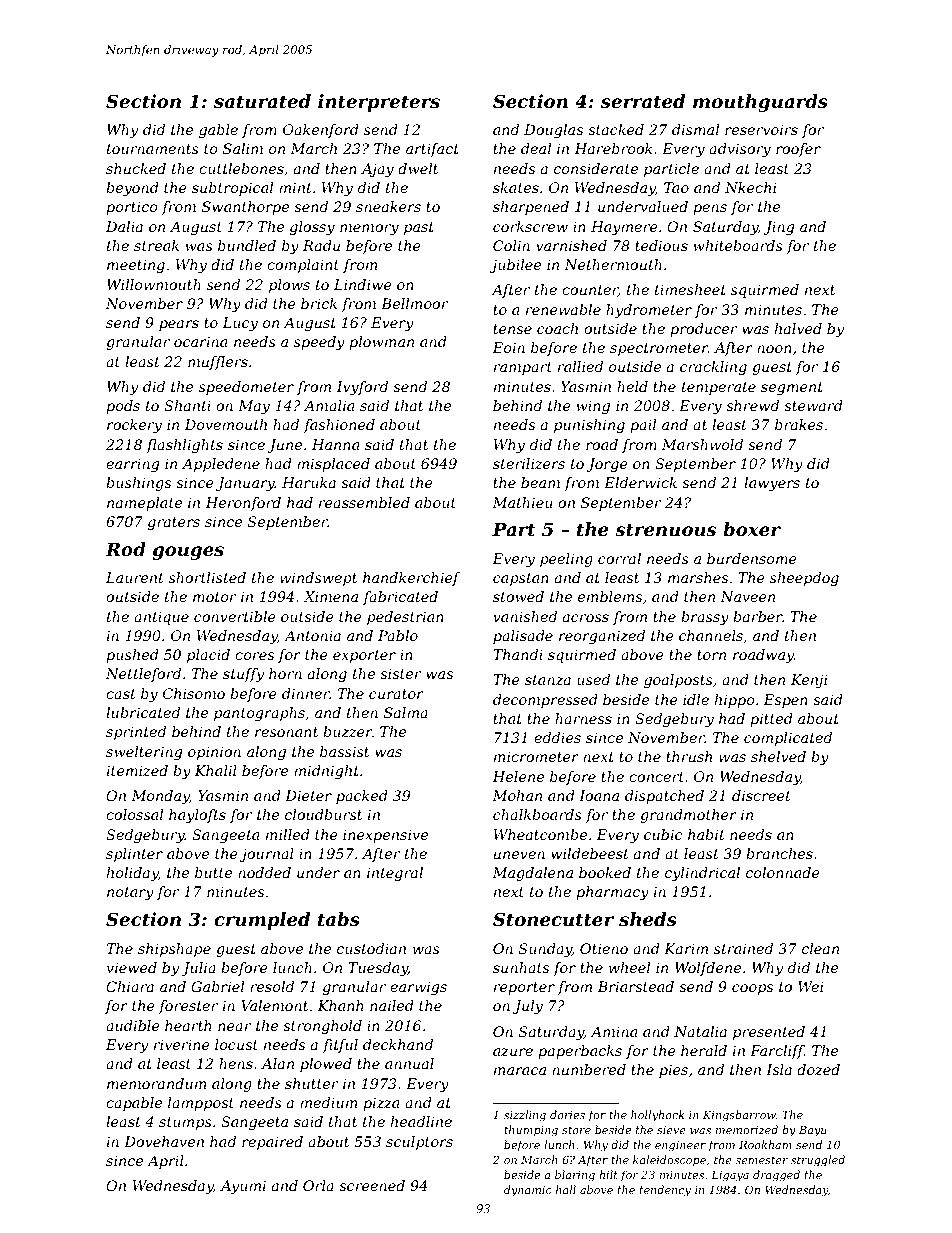  What do you see at coordinates (540, 482) in the document?
I see `beam` at bounding box center [540, 482].
